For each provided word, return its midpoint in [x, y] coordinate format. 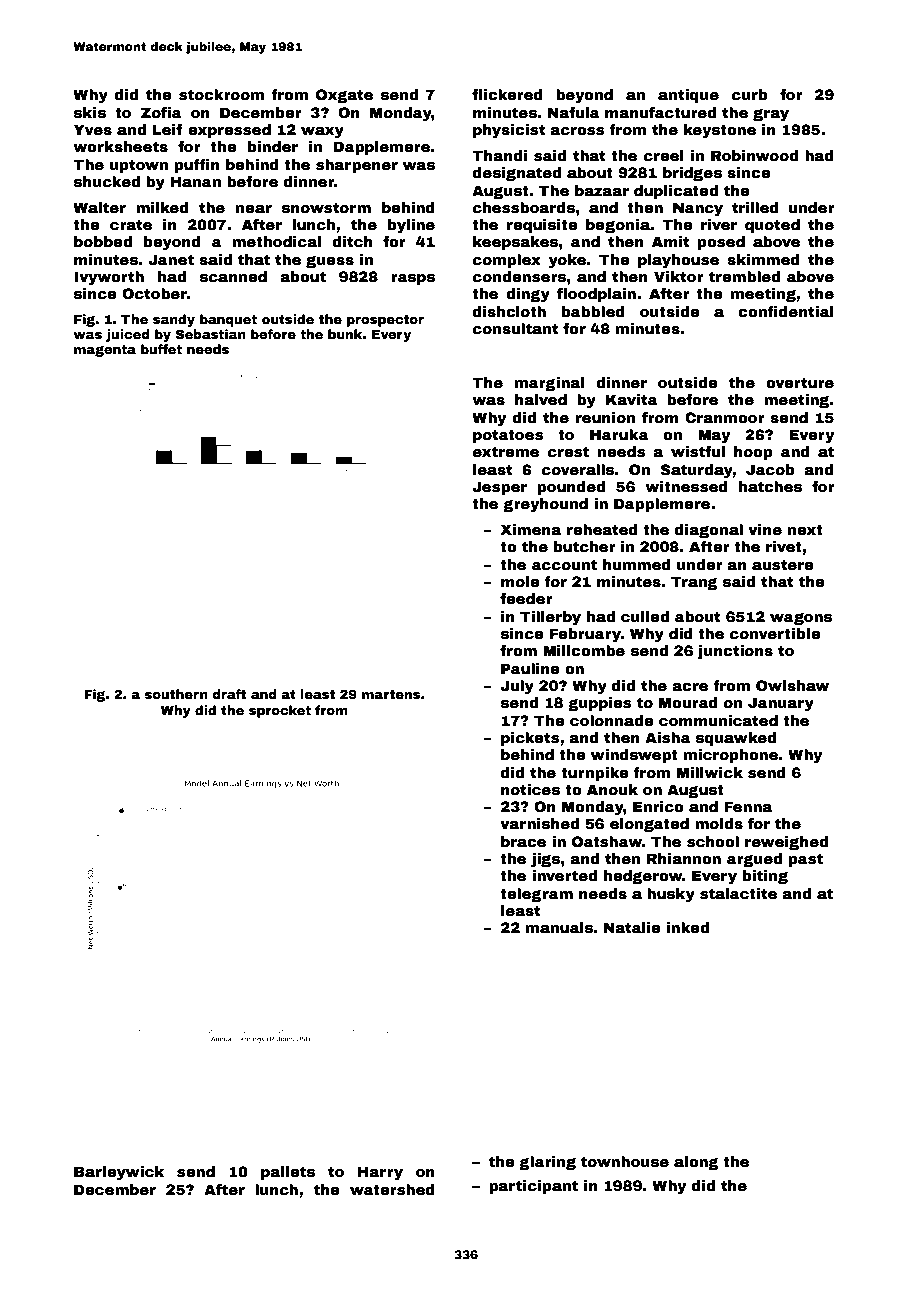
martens [391, 694]
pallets [288, 1173]
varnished [539, 823]
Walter [99, 207]
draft [229, 694]
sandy [174, 320]
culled [645, 616]
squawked [736, 739]
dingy [528, 295]
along [696, 1163]
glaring [547, 1163]
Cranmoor [725, 417]
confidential [786, 311]
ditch [353, 241]
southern [176, 694]
